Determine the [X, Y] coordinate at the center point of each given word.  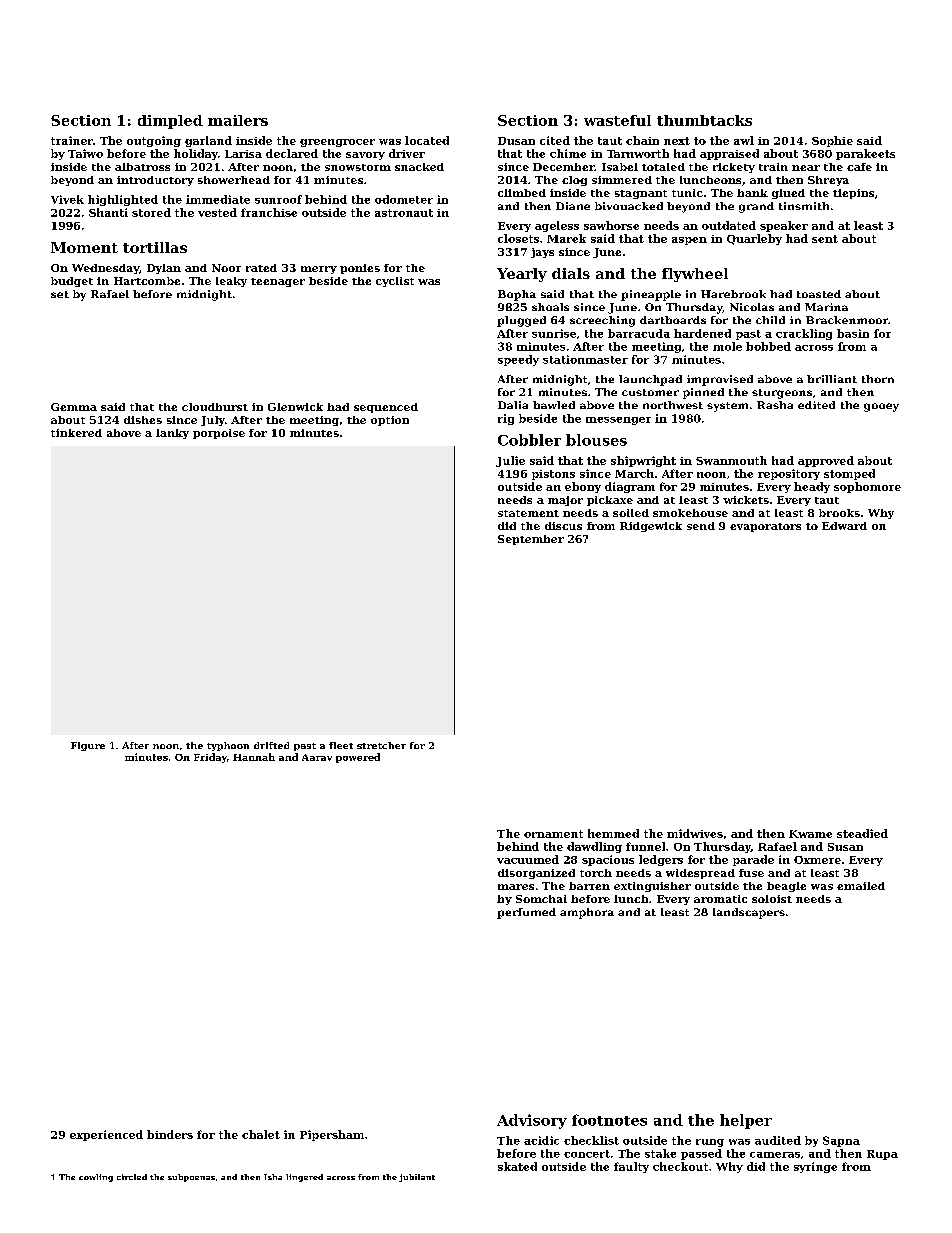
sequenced [386, 408]
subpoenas [191, 1178]
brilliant [832, 379]
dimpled [170, 122]
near [806, 168]
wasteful [617, 120]
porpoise [219, 434]
